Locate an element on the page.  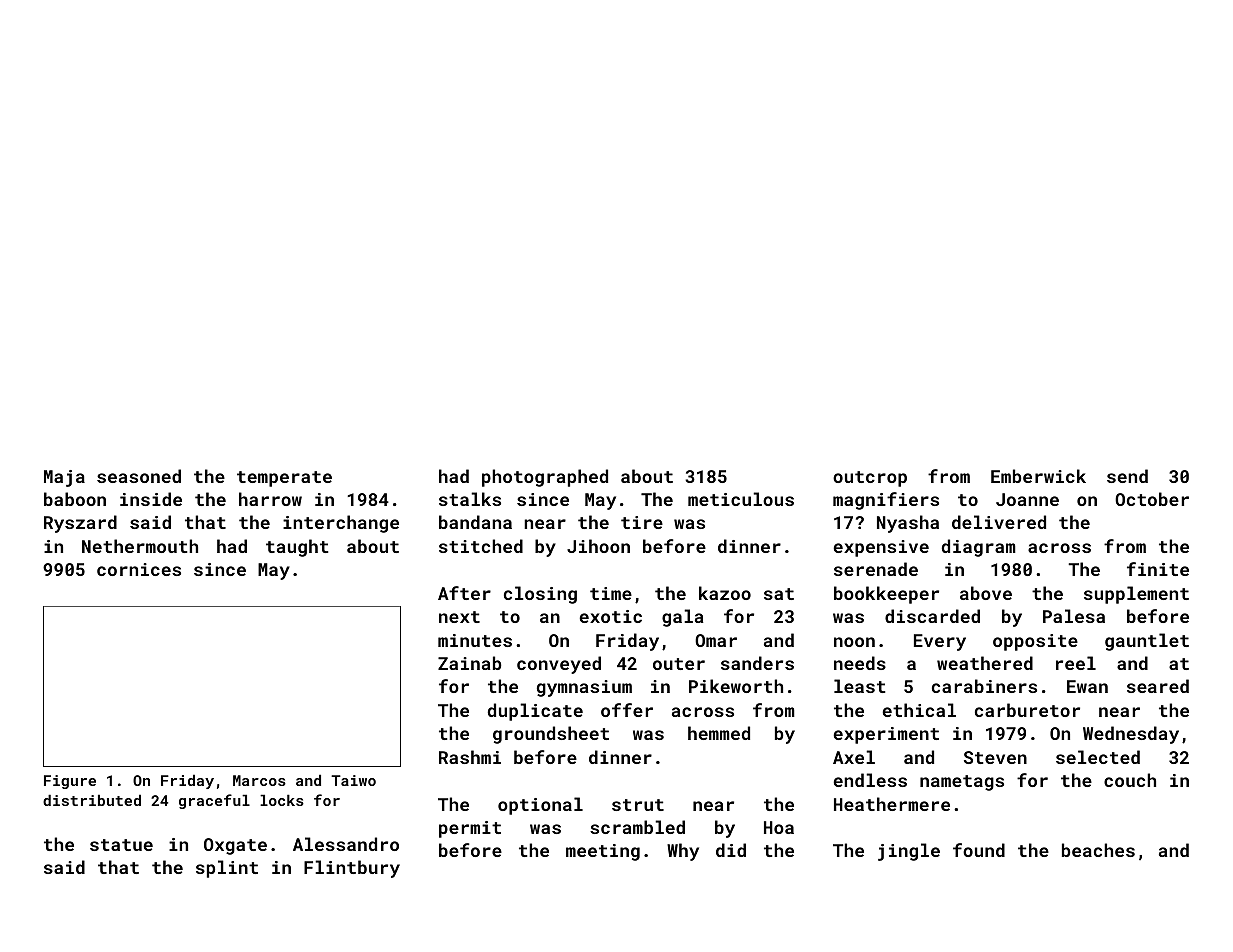
Palesa is located at coordinates (1074, 616).
